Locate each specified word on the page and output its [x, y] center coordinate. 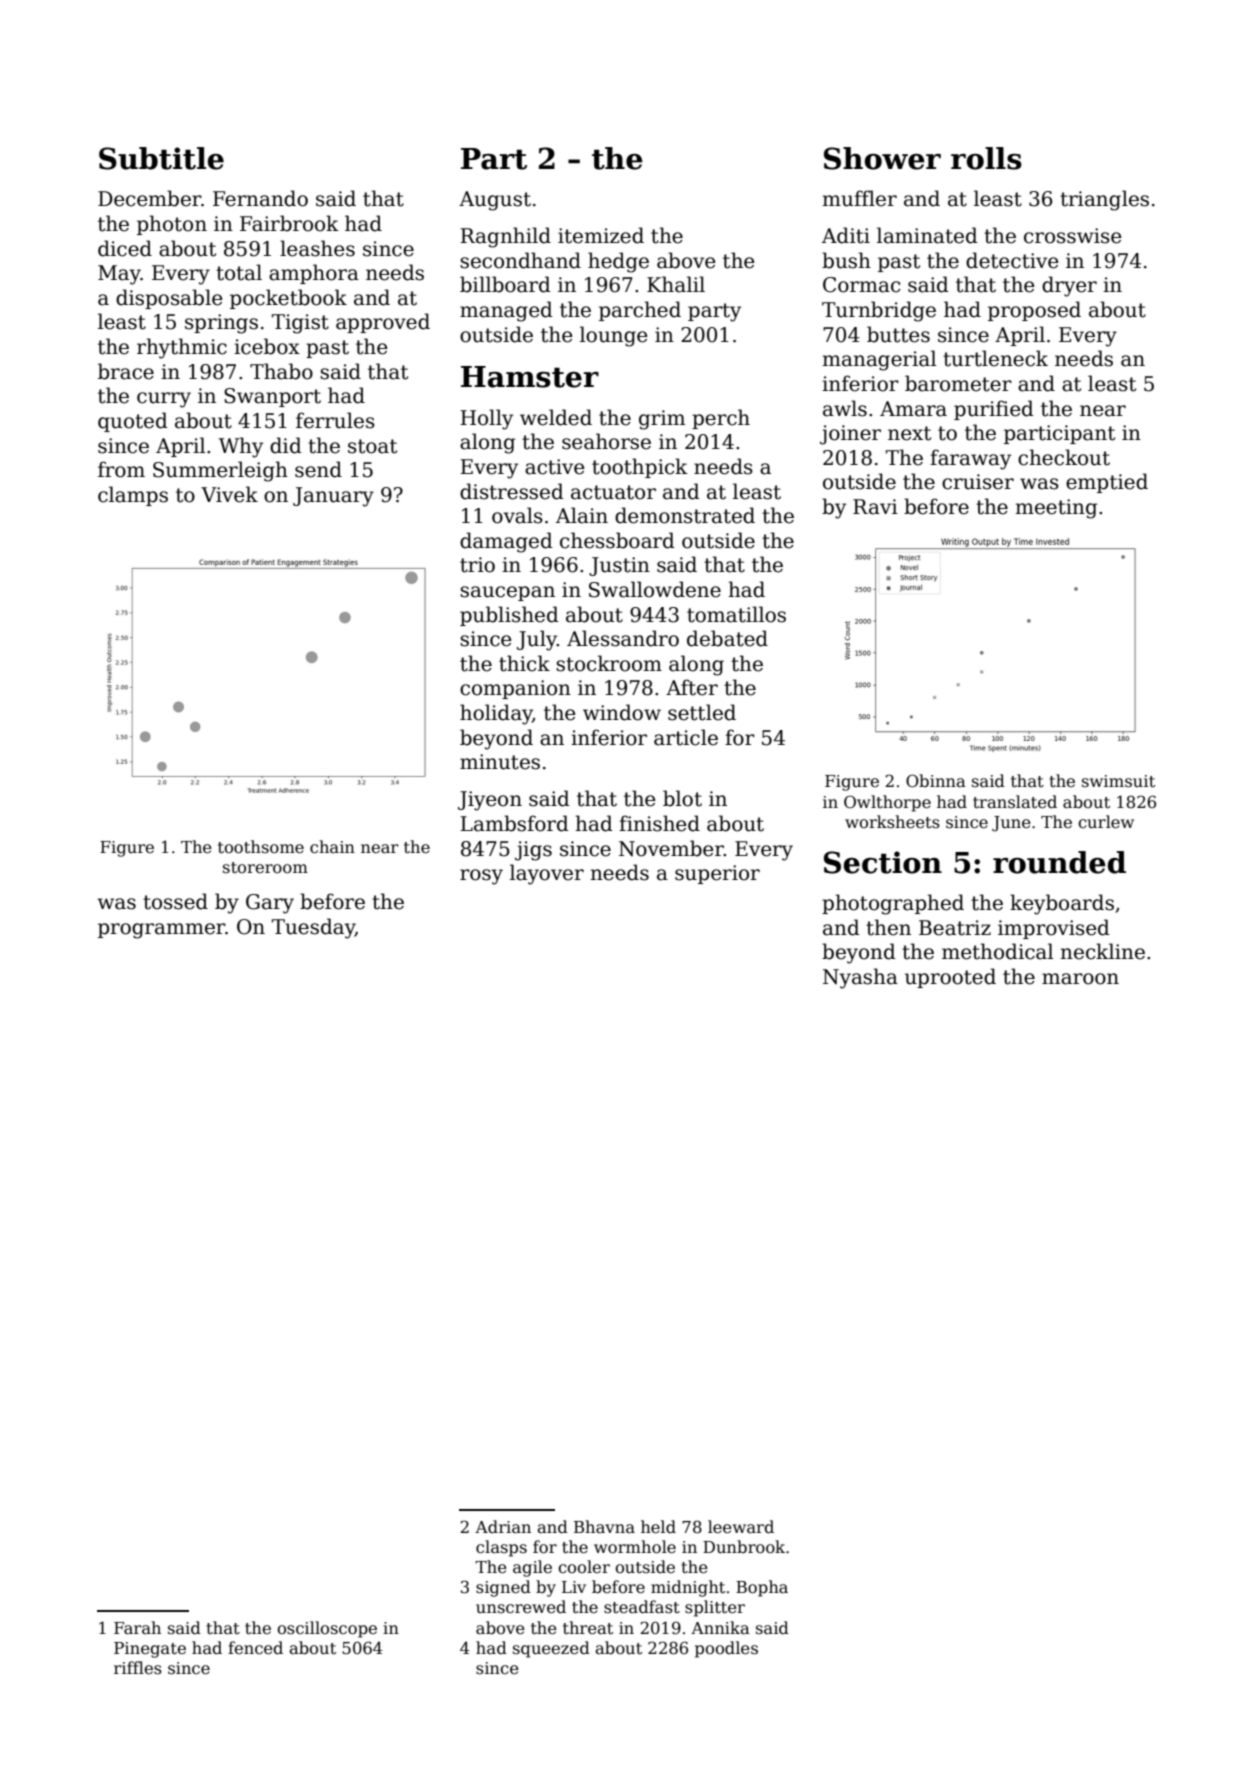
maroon [1080, 979]
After [692, 687]
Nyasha [860, 978]
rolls [986, 158]
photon [172, 225]
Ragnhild [505, 237]
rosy [481, 877]
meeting [1056, 509]
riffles [138, 1667]
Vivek [229, 494]
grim [662, 420]
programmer [161, 931]
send [318, 469]
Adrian [503, 1526]
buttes [898, 334]
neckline [1103, 951]
